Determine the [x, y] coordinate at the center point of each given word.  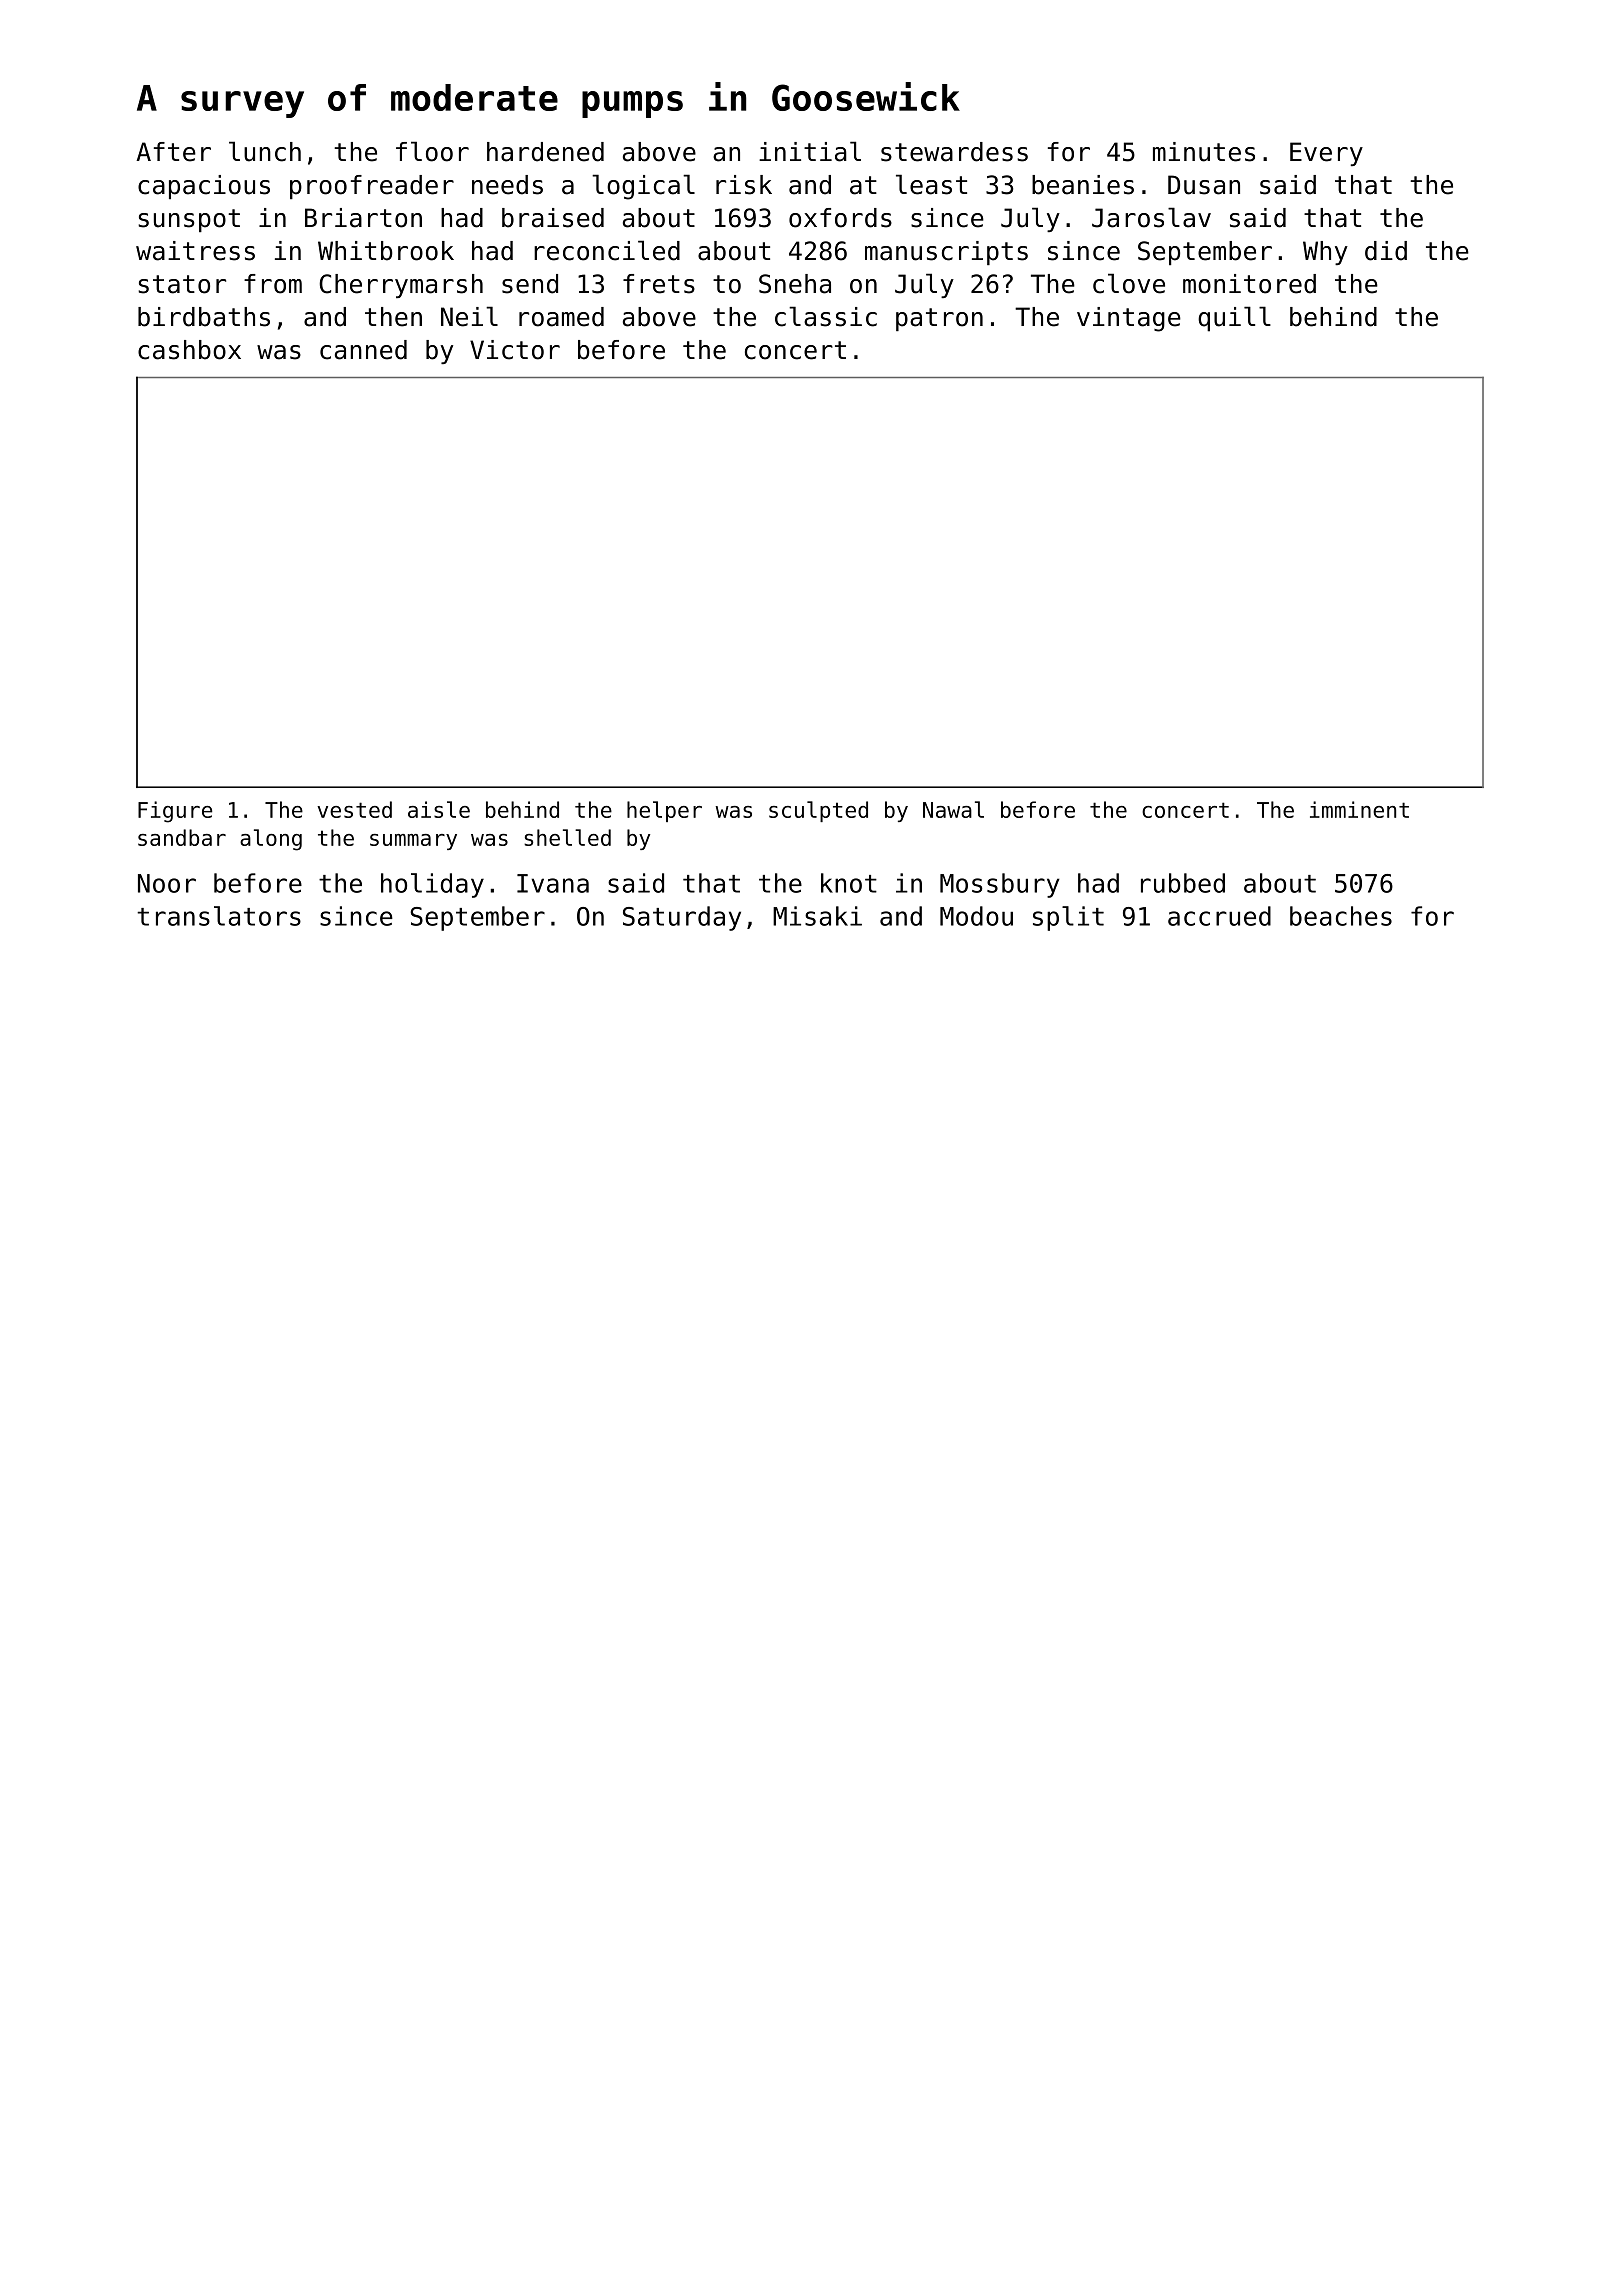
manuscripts [946, 253]
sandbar [182, 837]
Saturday [682, 918]
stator [182, 284]
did [1386, 251]
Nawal [953, 809]
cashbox [189, 350]
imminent [1359, 809]
